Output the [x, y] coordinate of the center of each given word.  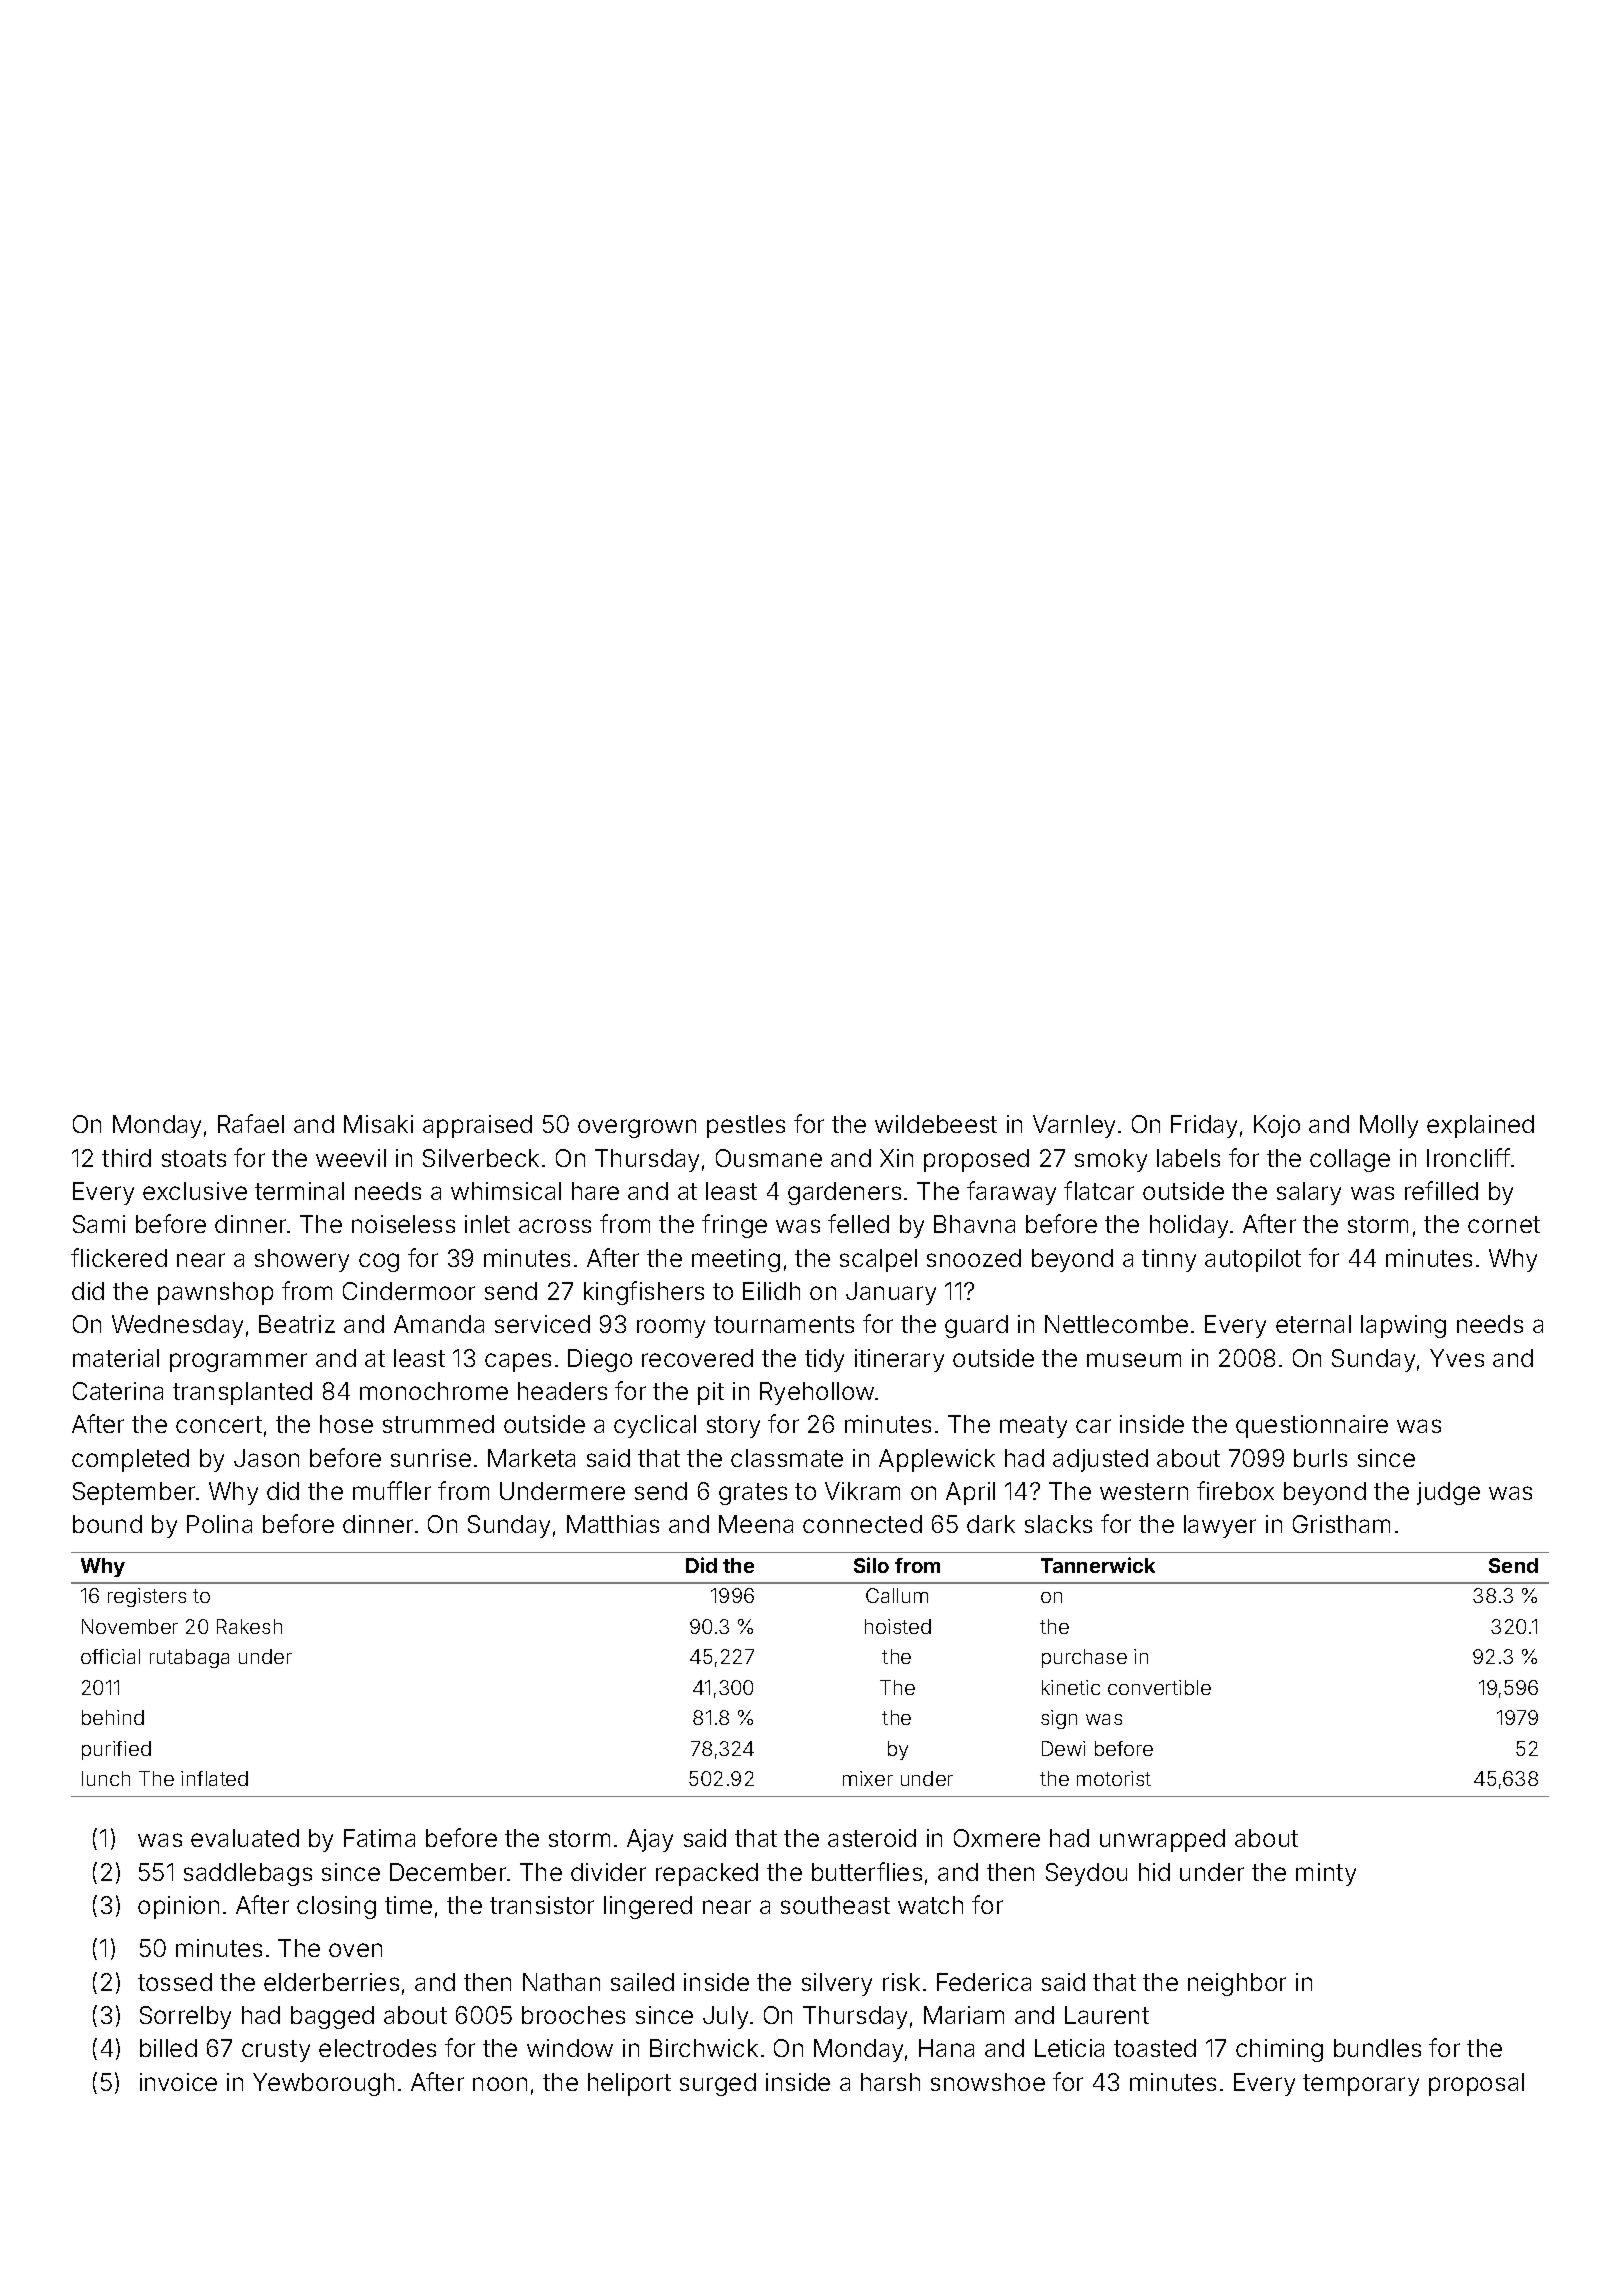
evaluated [245, 1838]
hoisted [898, 1626]
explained [1480, 1126]
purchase [1084, 1658]
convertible [1159, 1687]
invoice [178, 2082]
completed [130, 1460]
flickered [119, 1257]
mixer [868, 1778]
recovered [697, 1358]
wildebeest [936, 1124]
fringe [734, 1226]
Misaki [378, 1124]
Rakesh [249, 1626]
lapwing [1403, 1326]
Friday [1204, 1126]
